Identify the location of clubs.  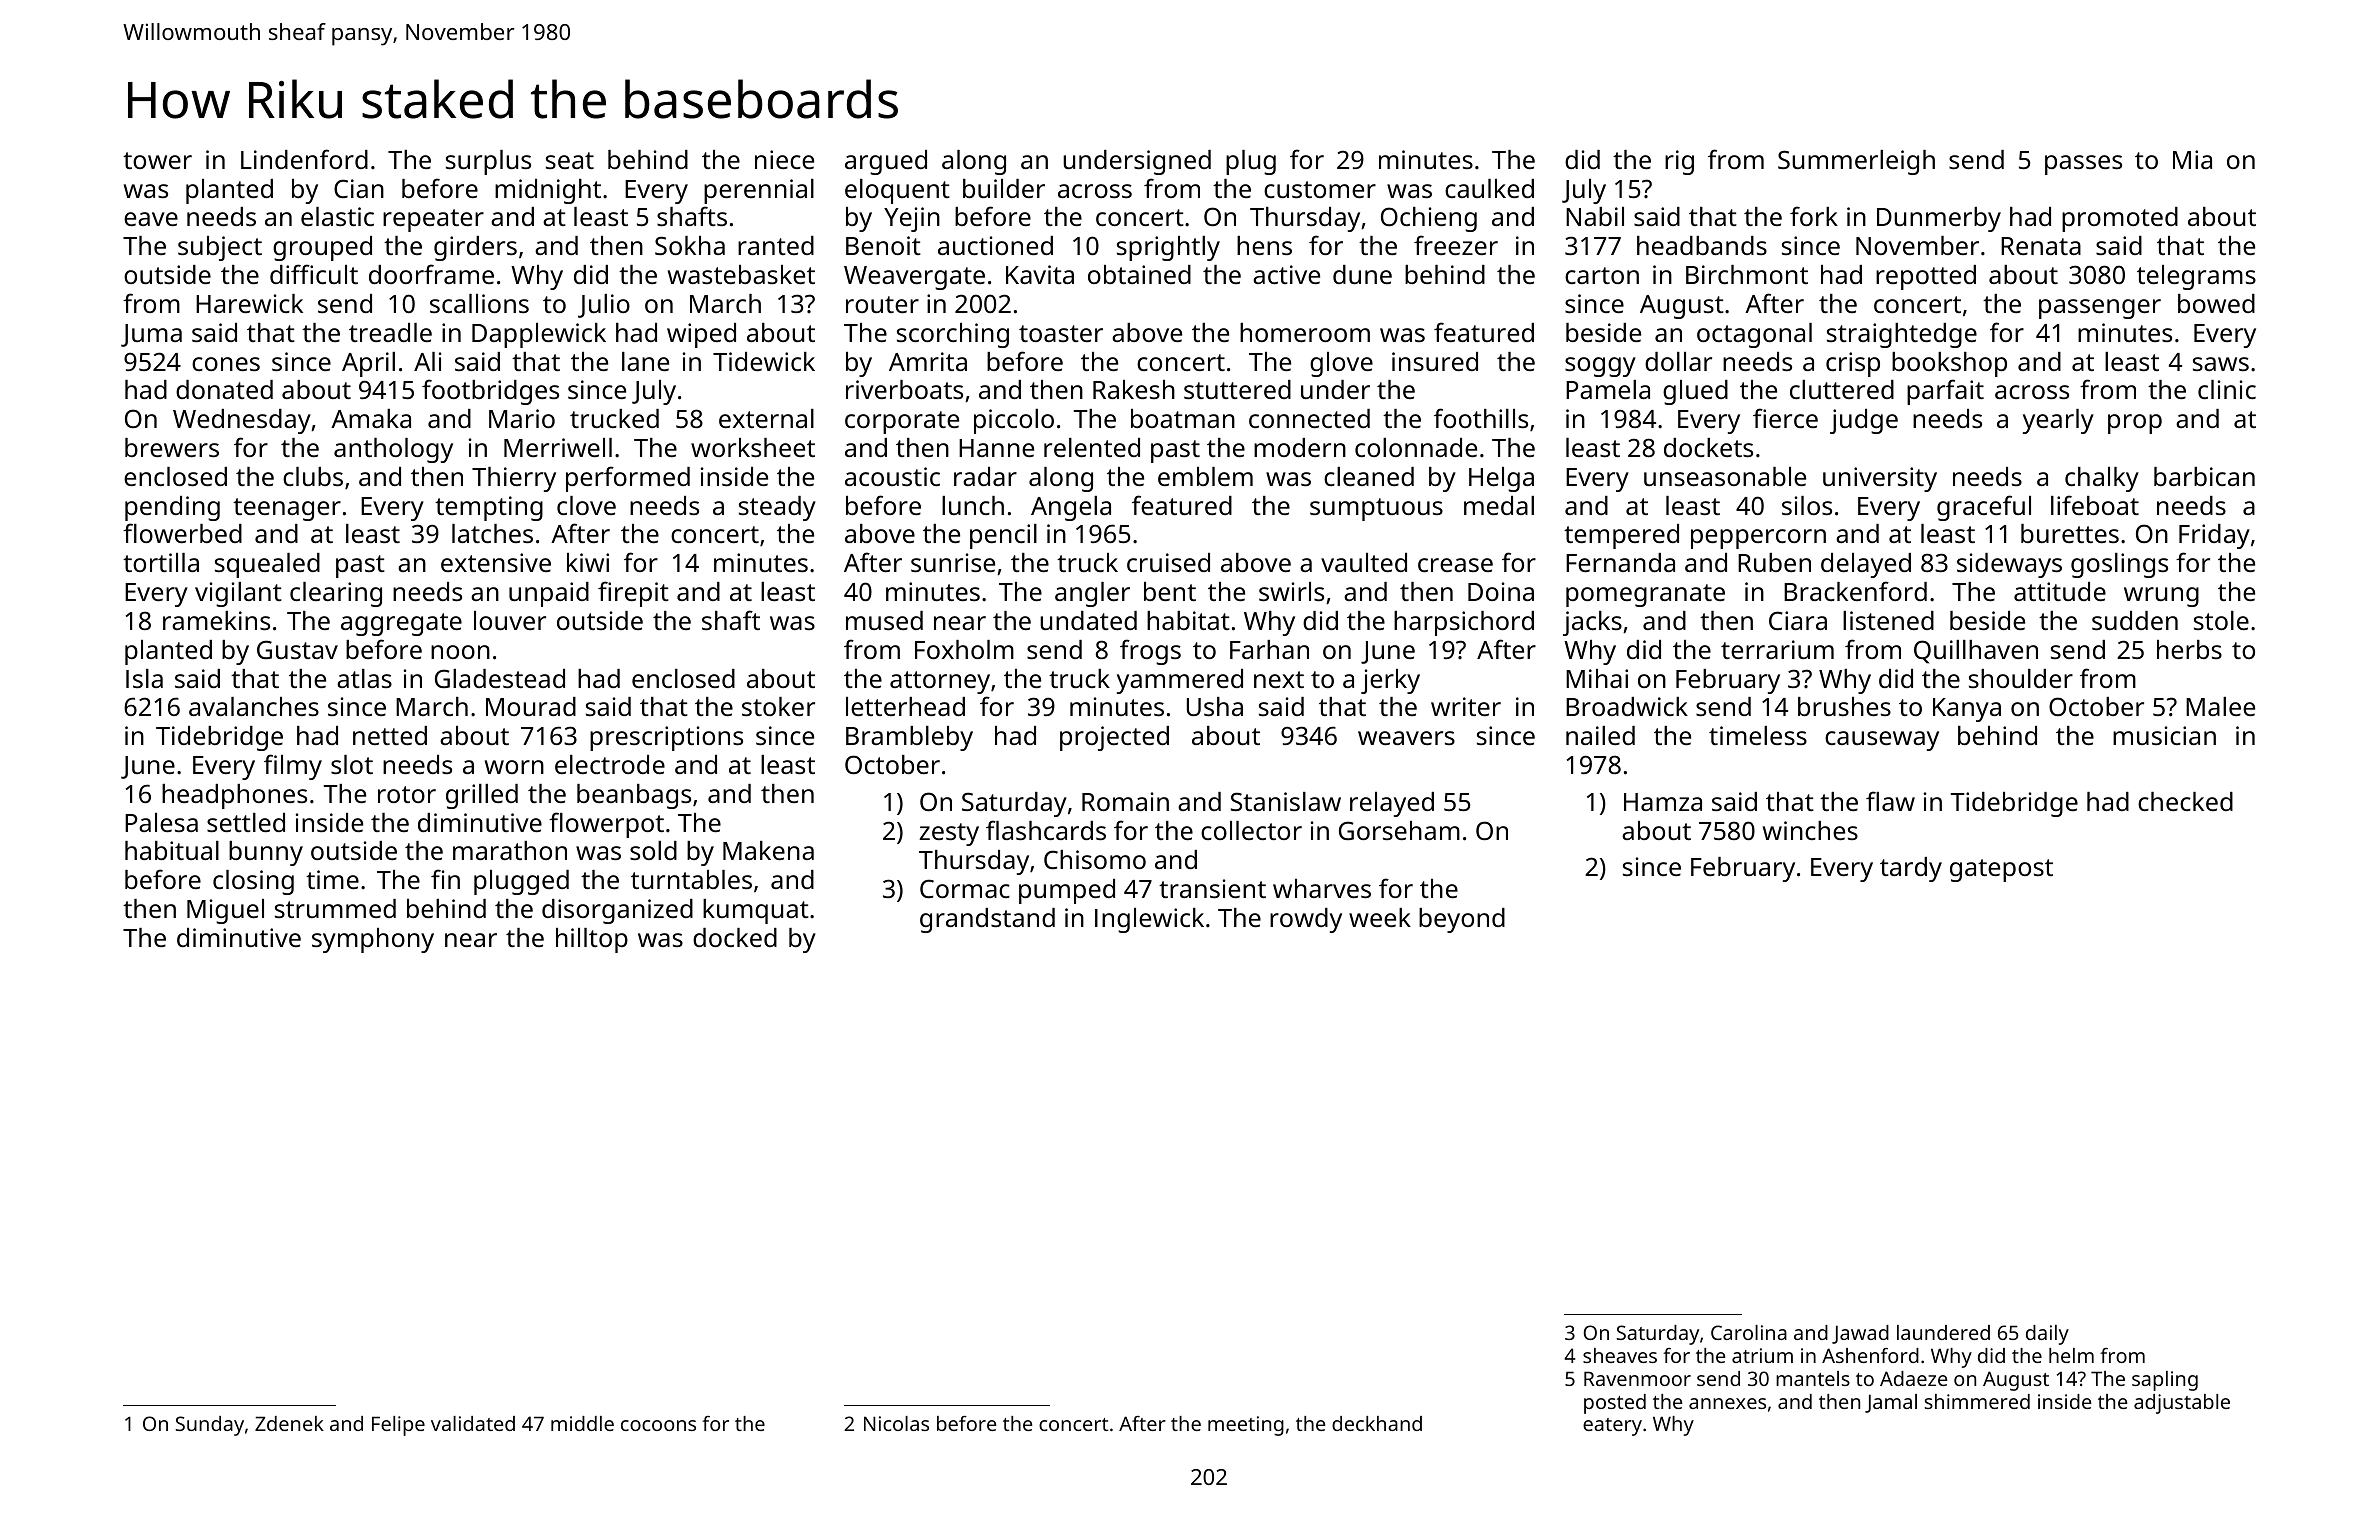
(313, 476).
